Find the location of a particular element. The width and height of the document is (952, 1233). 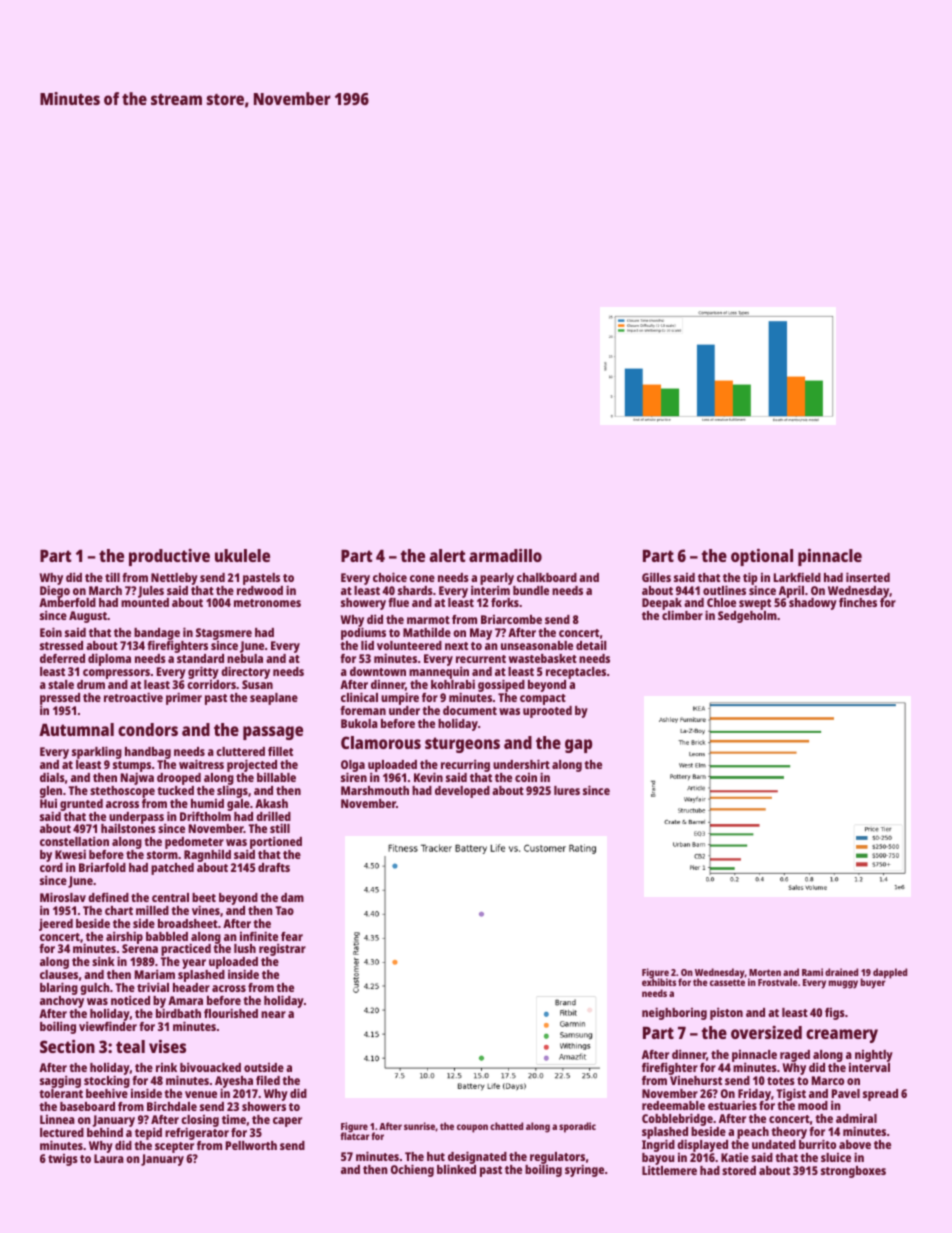

productive is located at coordinates (169, 557).
